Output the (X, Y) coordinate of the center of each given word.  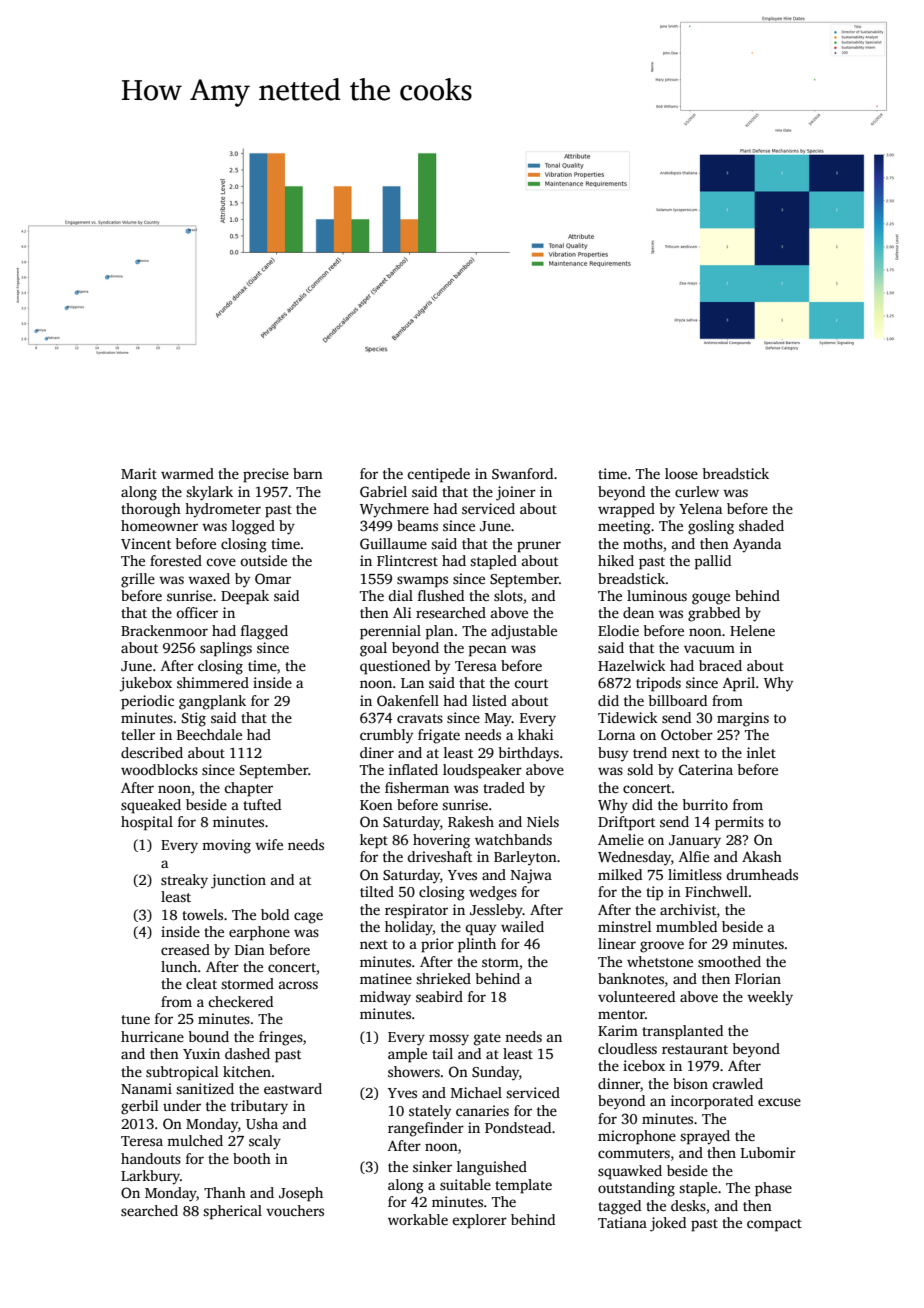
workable (418, 1219)
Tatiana (622, 1222)
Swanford (522, 473)
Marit (139, 473)
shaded (761, 525)
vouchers (295, 1210)
